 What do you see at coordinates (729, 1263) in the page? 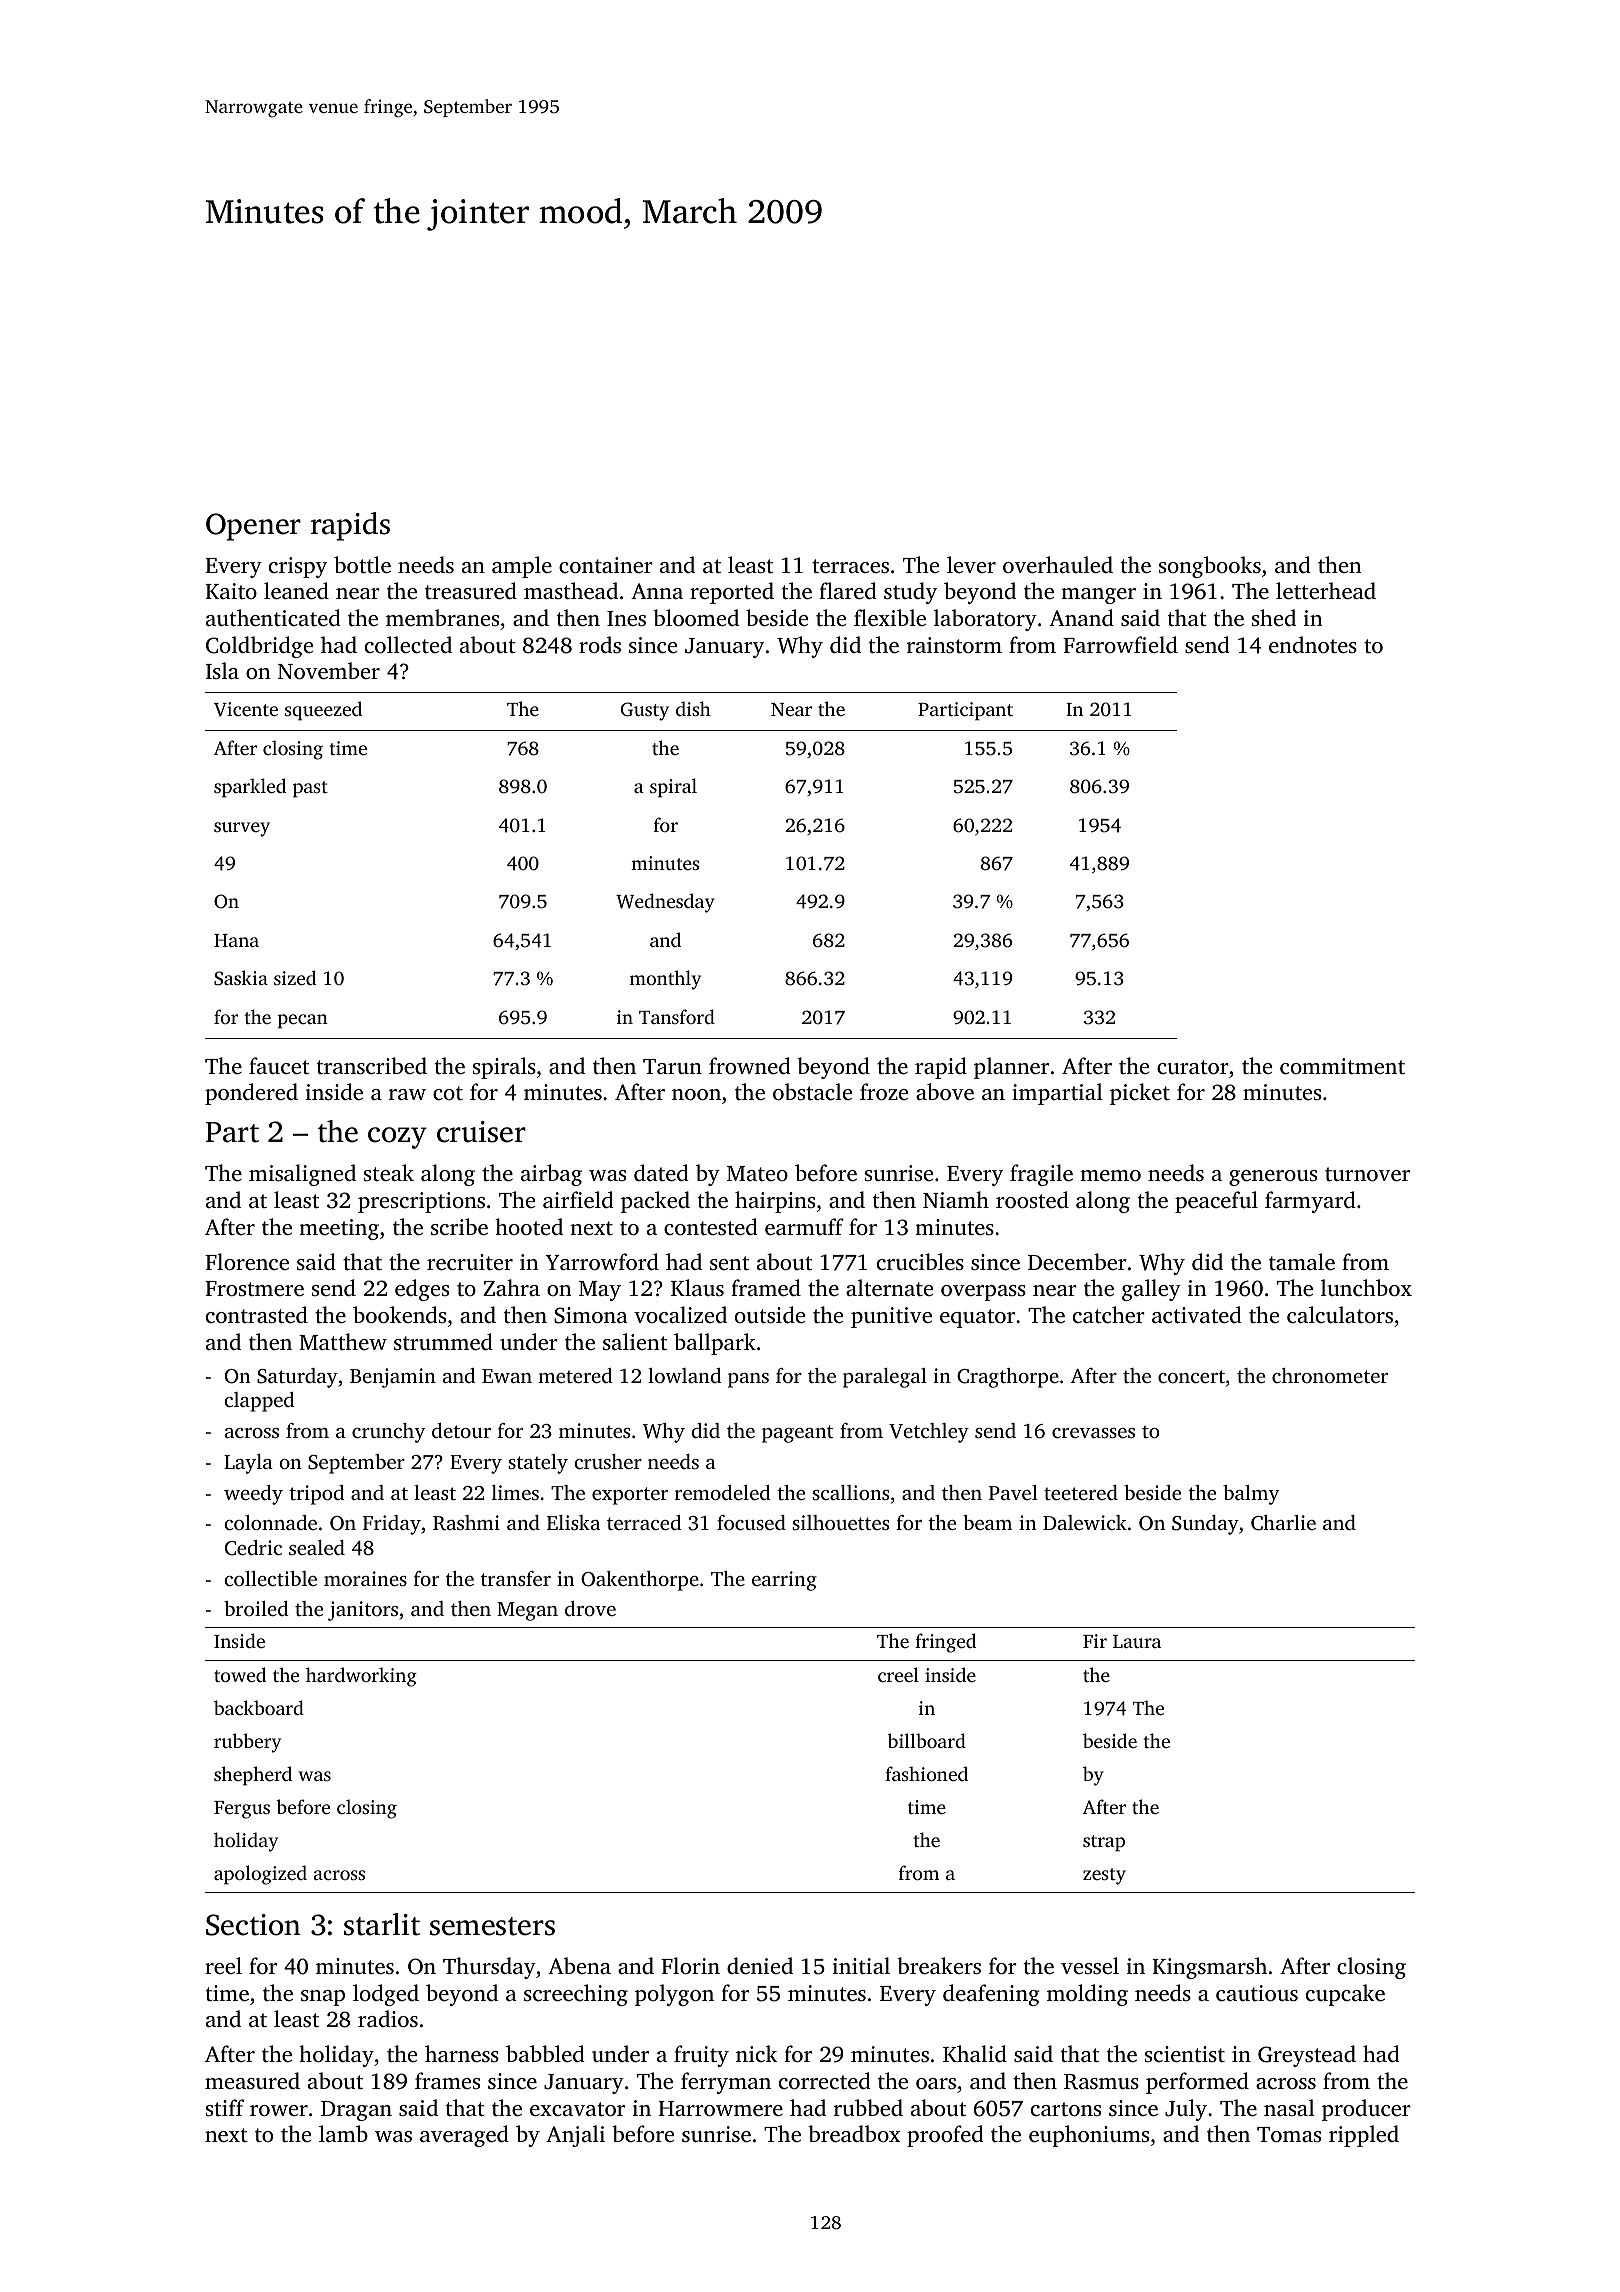
I see `sent` at bounding box center [729, 1263].
